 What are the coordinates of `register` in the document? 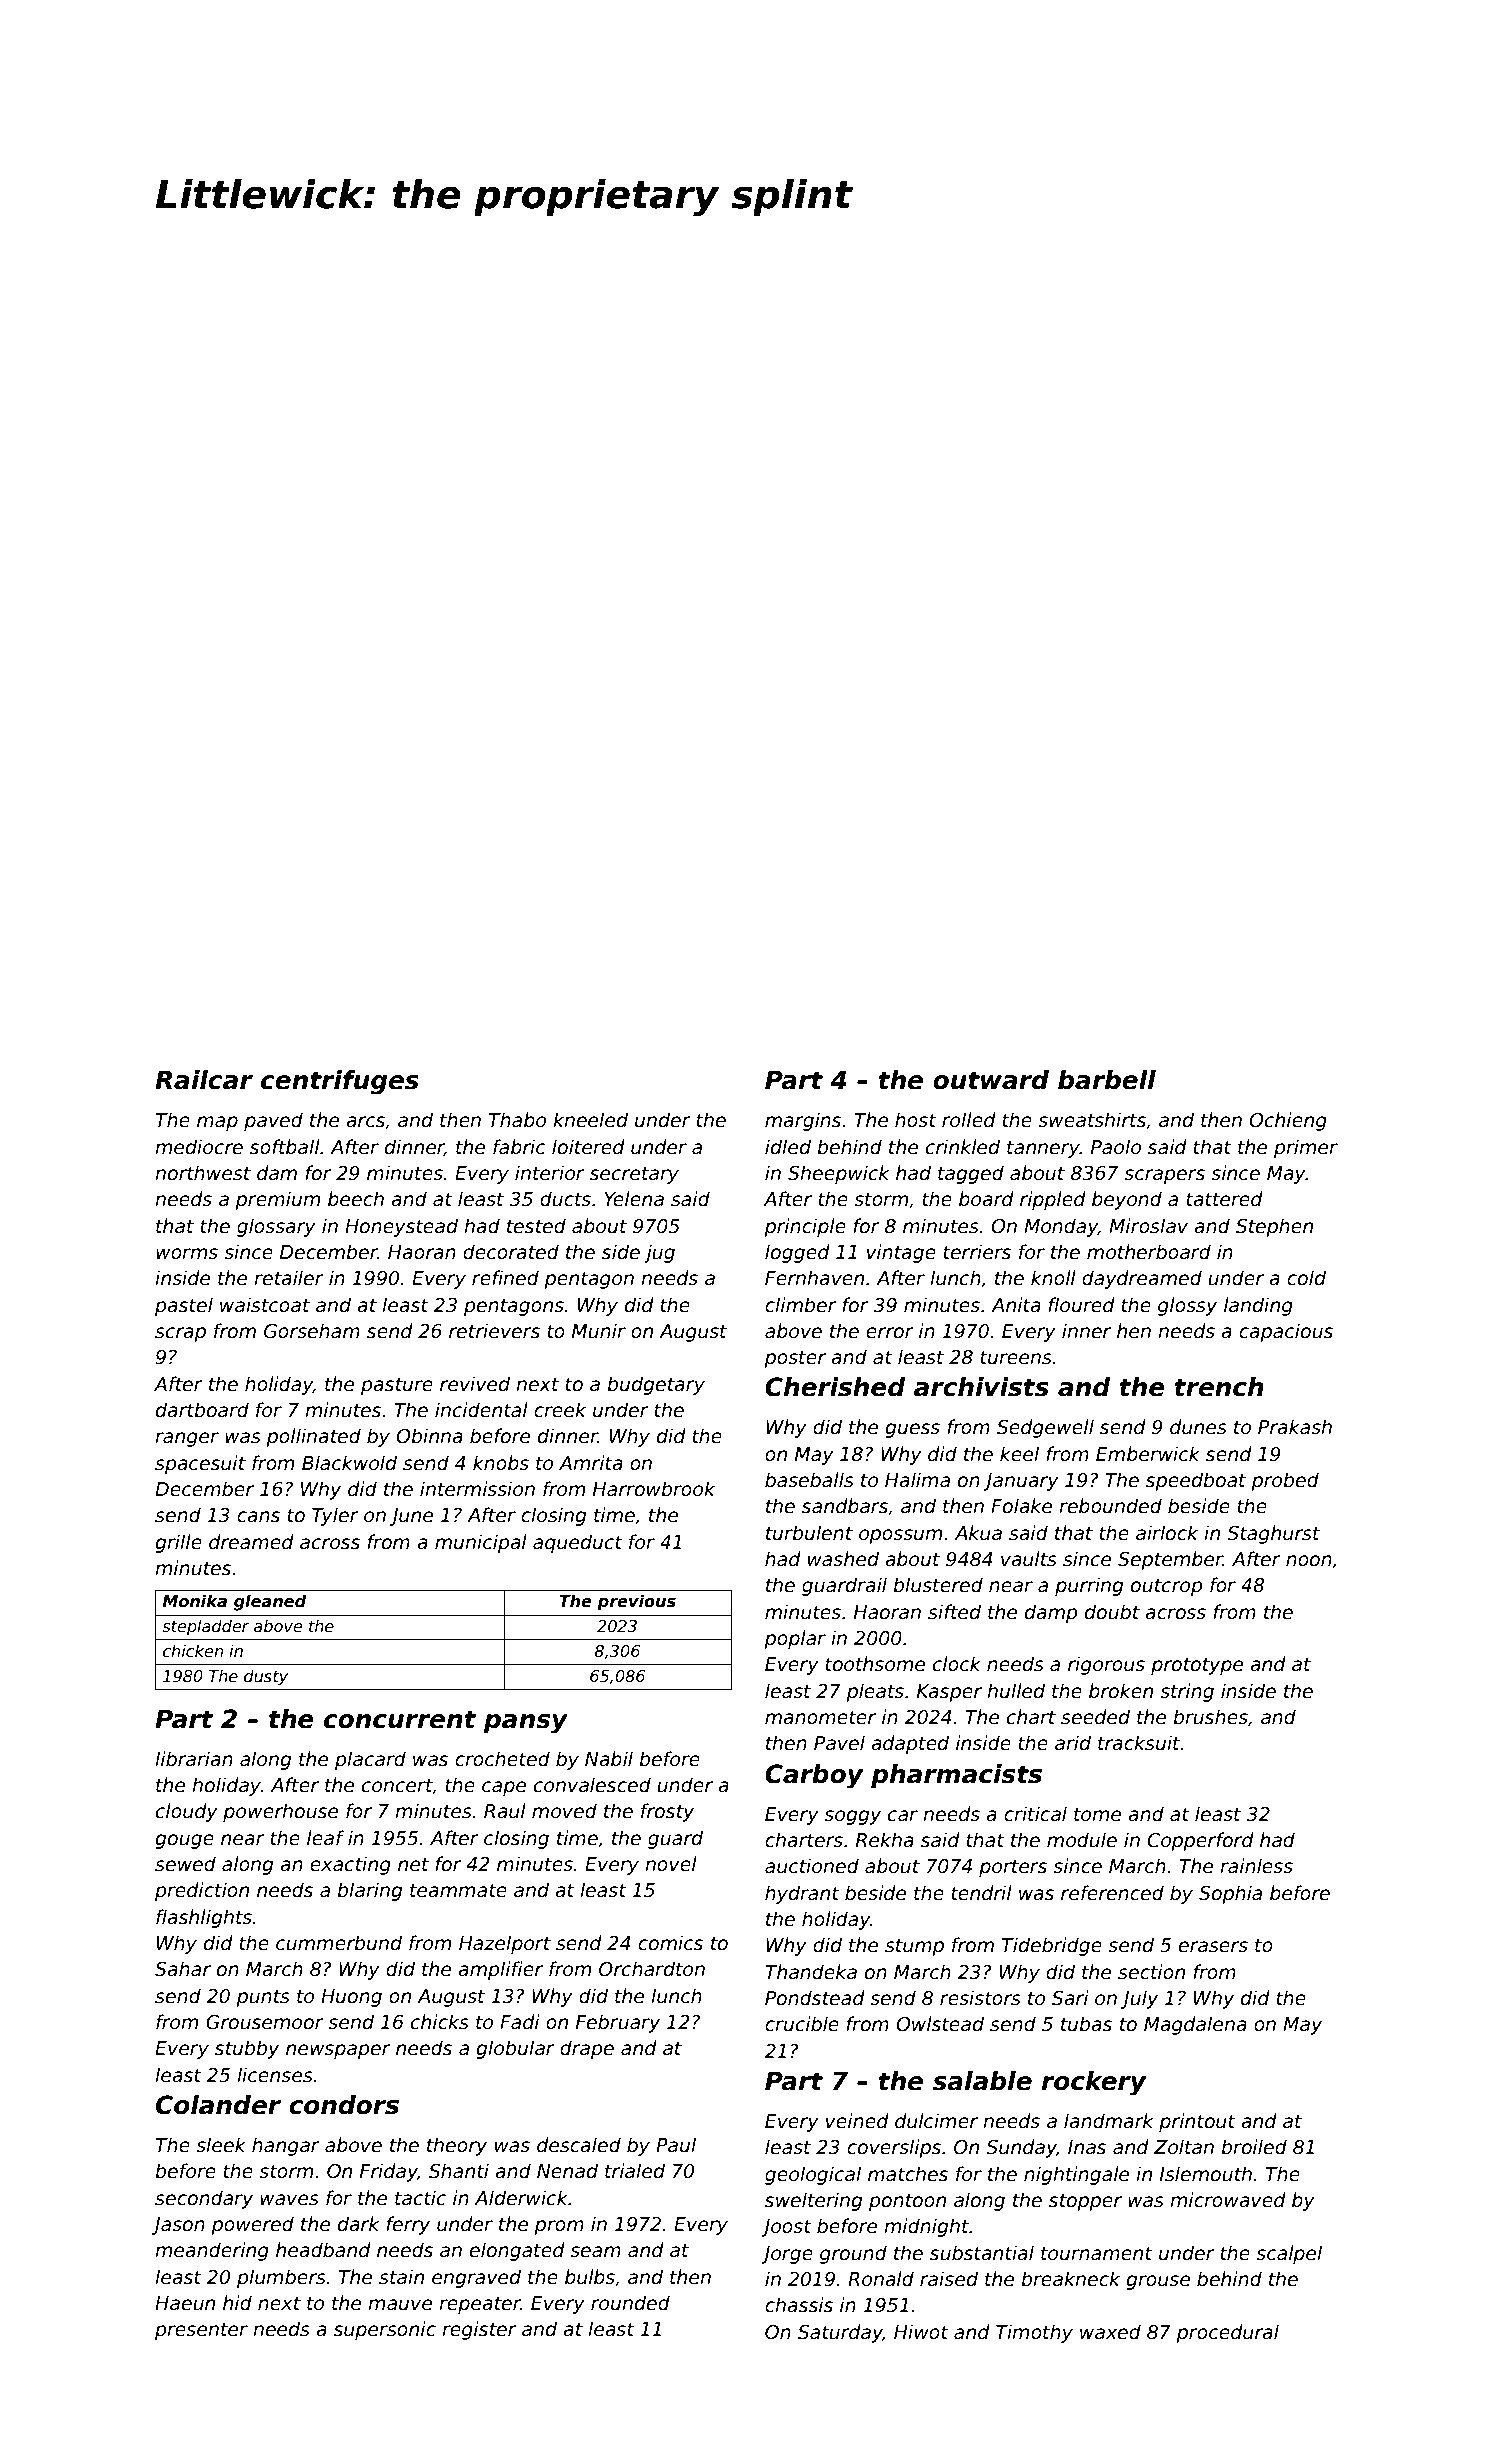 It's located at (479, 2330).
